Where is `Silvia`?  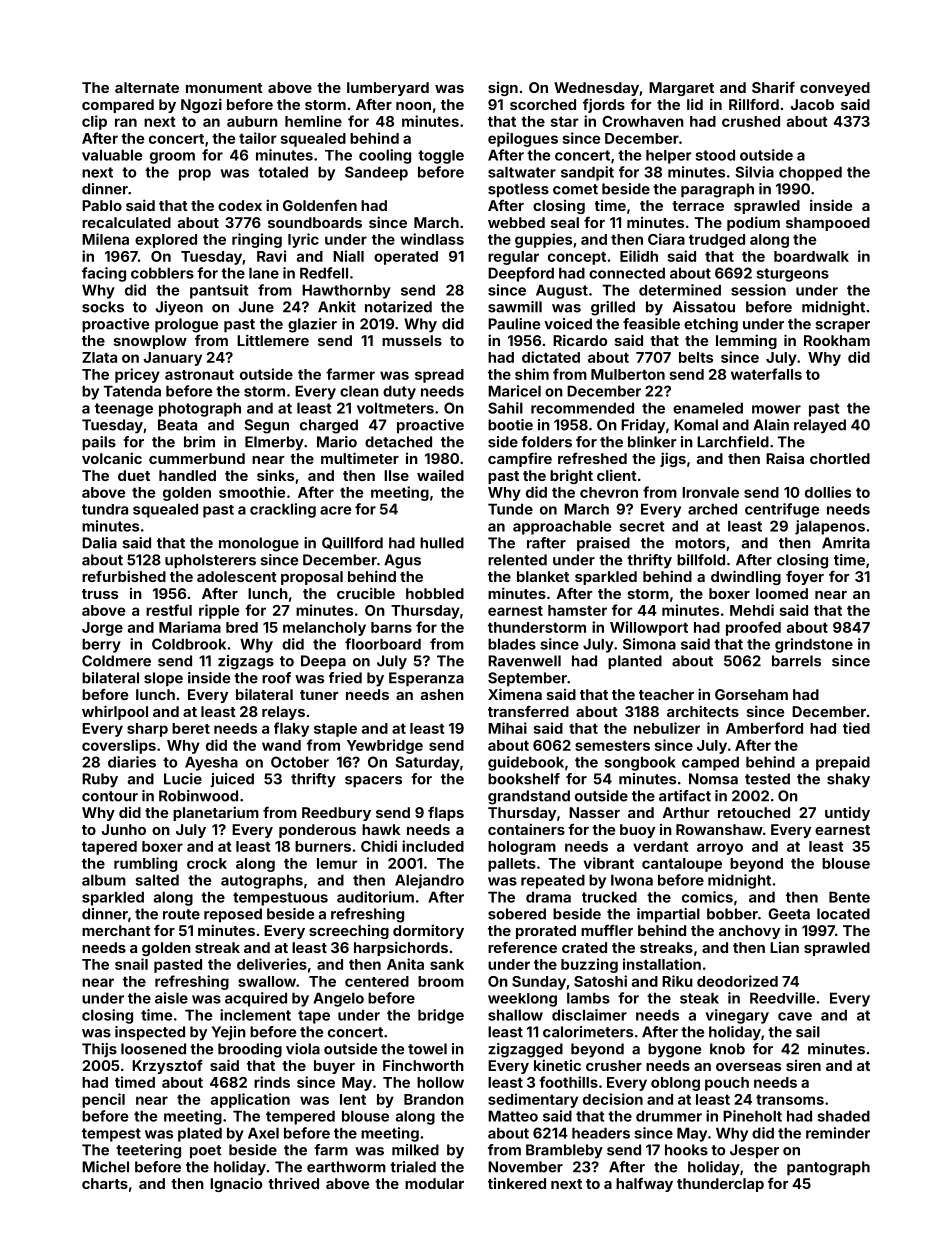 Silvia is located at coordinates (754, 172).
